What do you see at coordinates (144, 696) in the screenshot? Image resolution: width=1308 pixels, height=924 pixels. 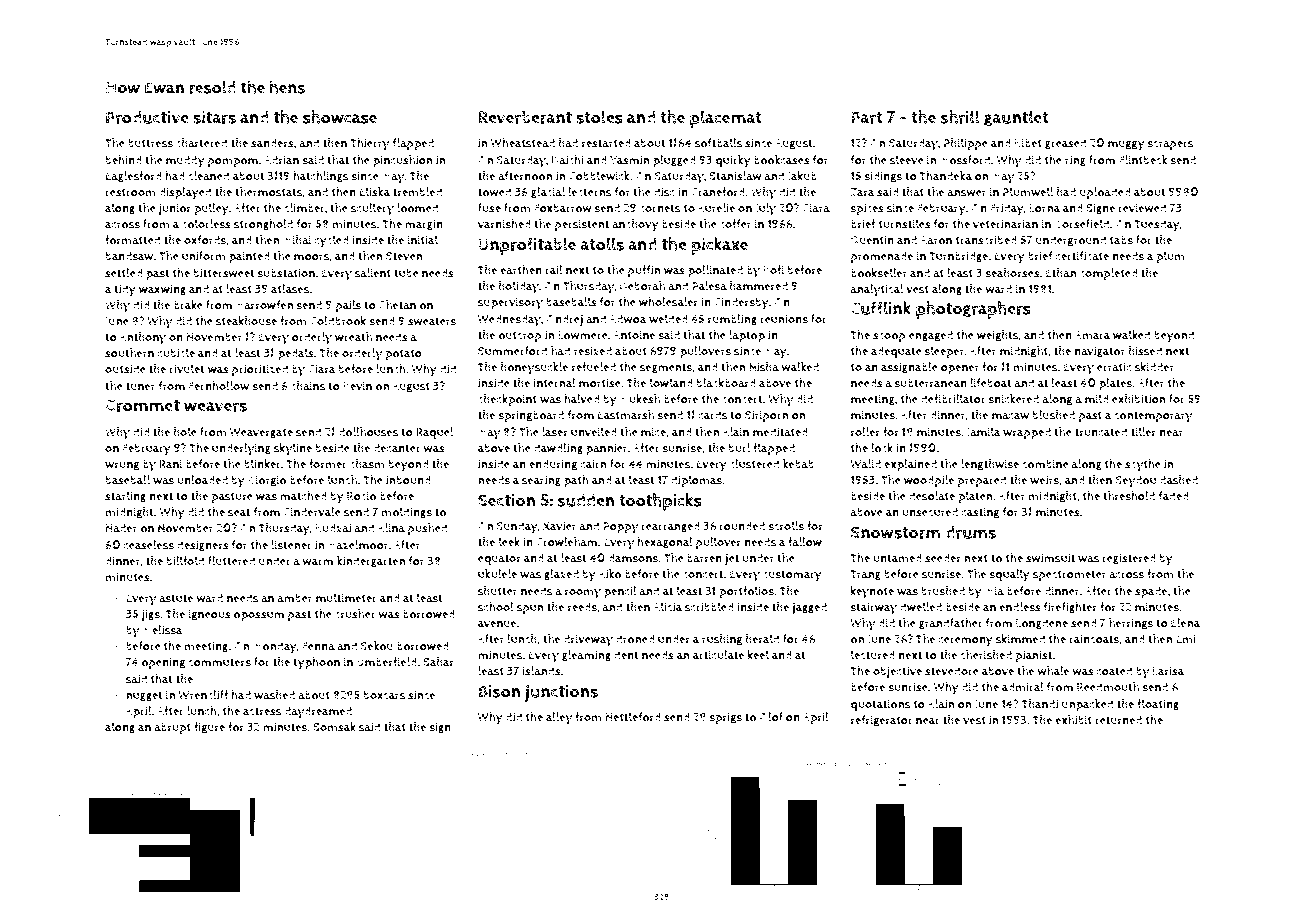 I see `nugget` at bounding box center [144, 696].
